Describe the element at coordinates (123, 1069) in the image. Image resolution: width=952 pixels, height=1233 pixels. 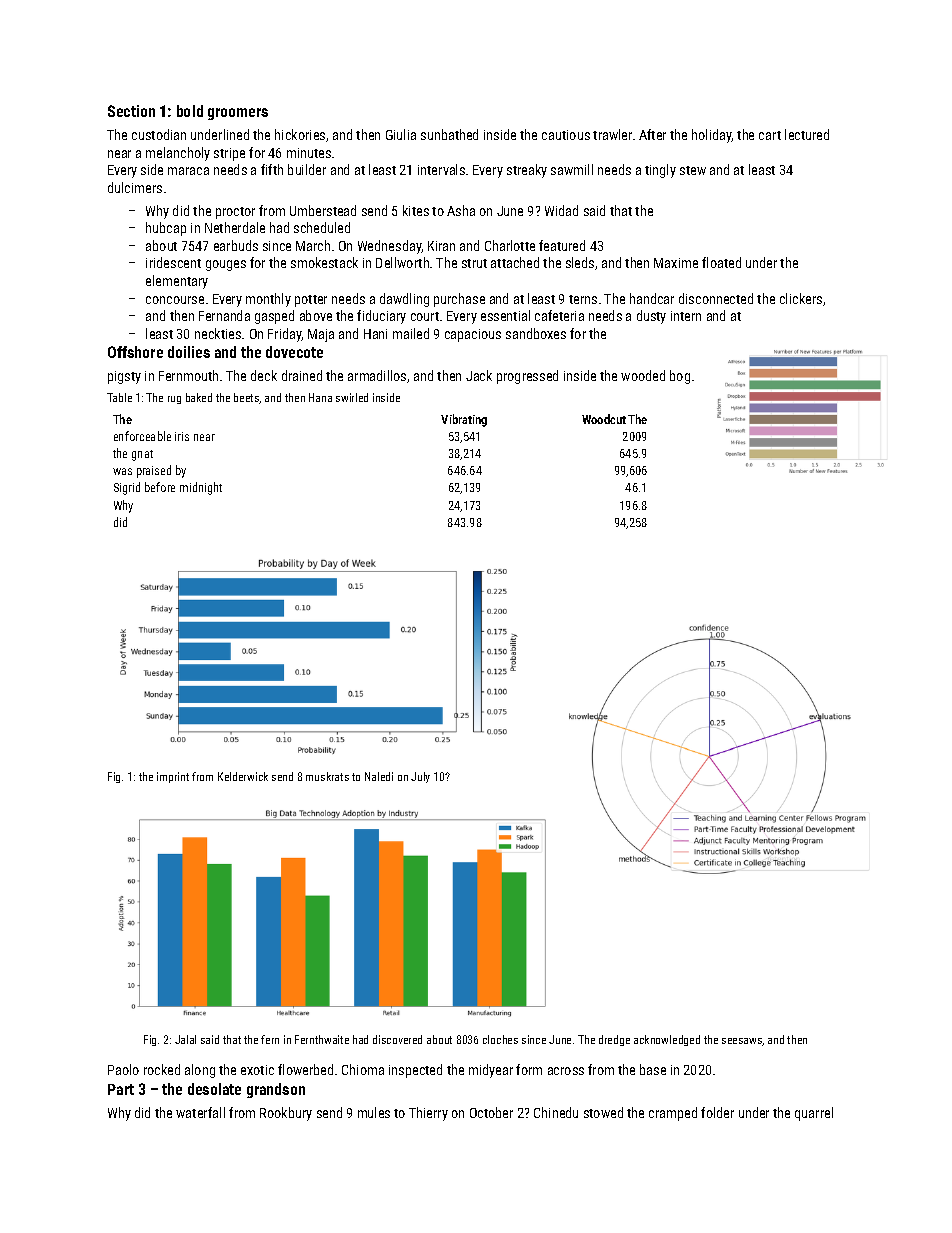
I see `Paolo` at that location.
